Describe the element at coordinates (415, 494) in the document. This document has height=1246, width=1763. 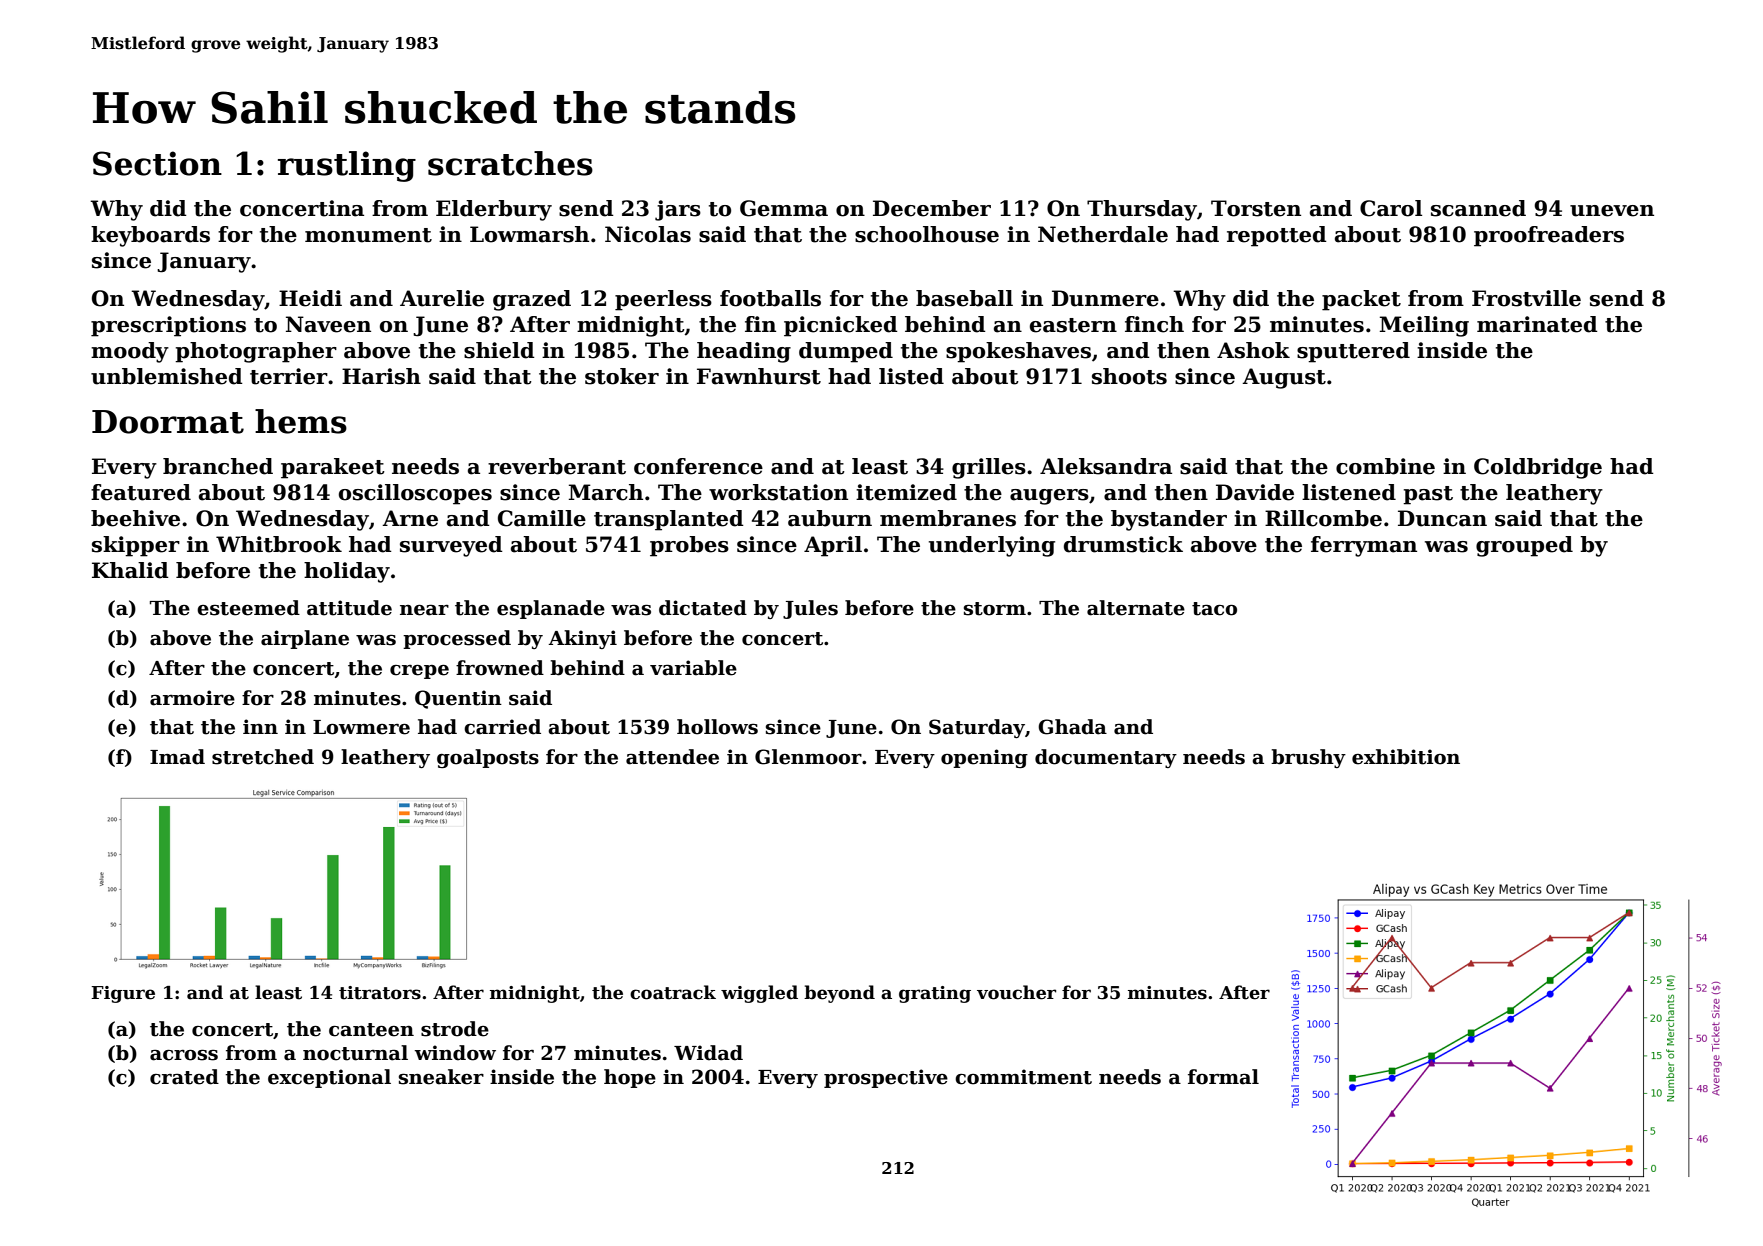
I see `oscilloscopes` at that location.
